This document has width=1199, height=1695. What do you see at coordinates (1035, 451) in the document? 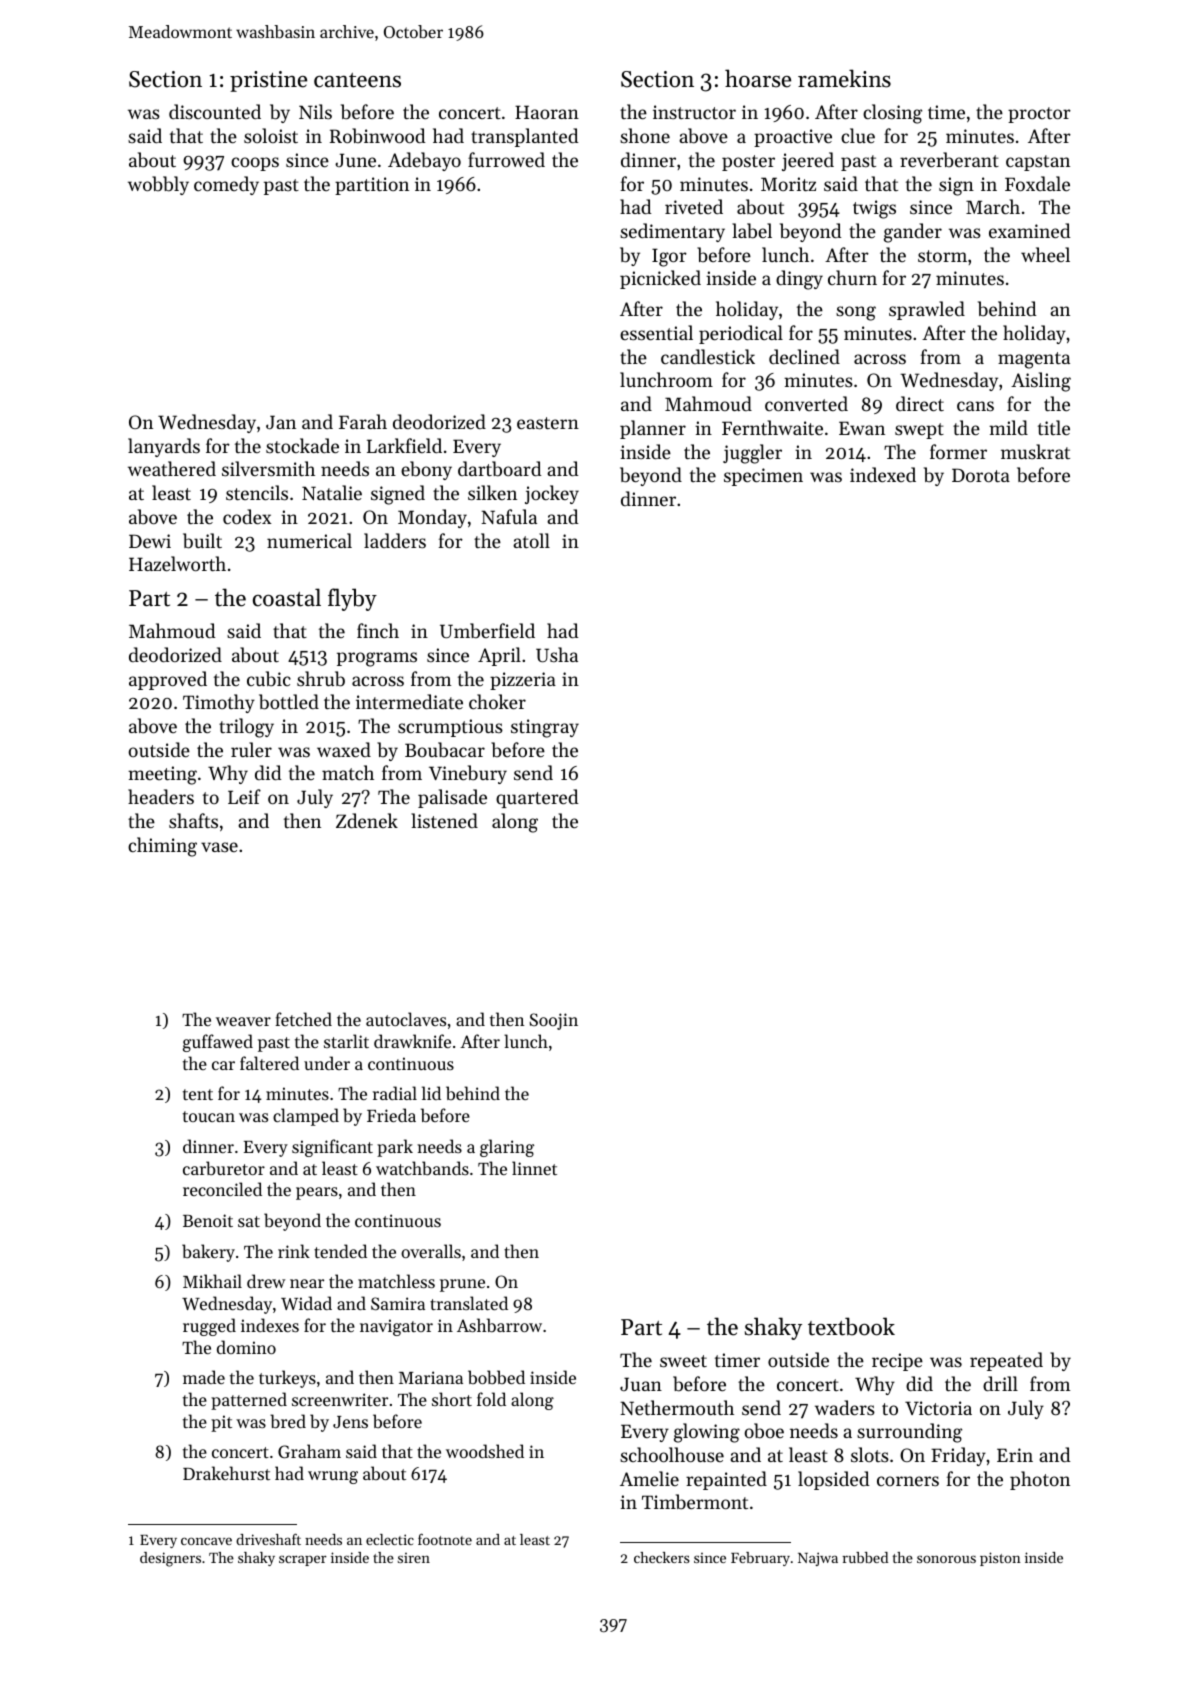
I see `muskrat` at bounding box center [1035, 451].
